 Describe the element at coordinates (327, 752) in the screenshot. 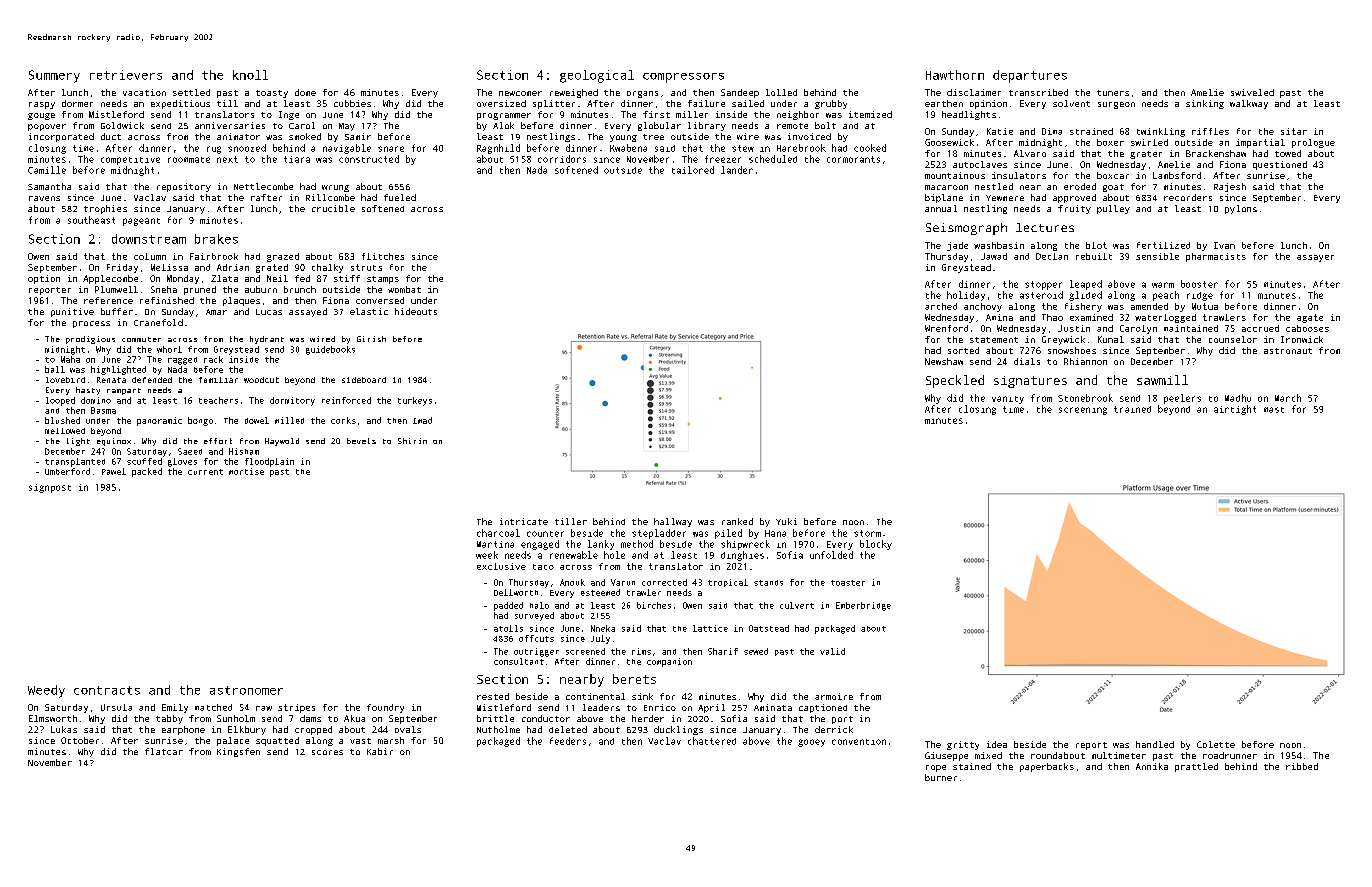

I see `scores` at that location.
